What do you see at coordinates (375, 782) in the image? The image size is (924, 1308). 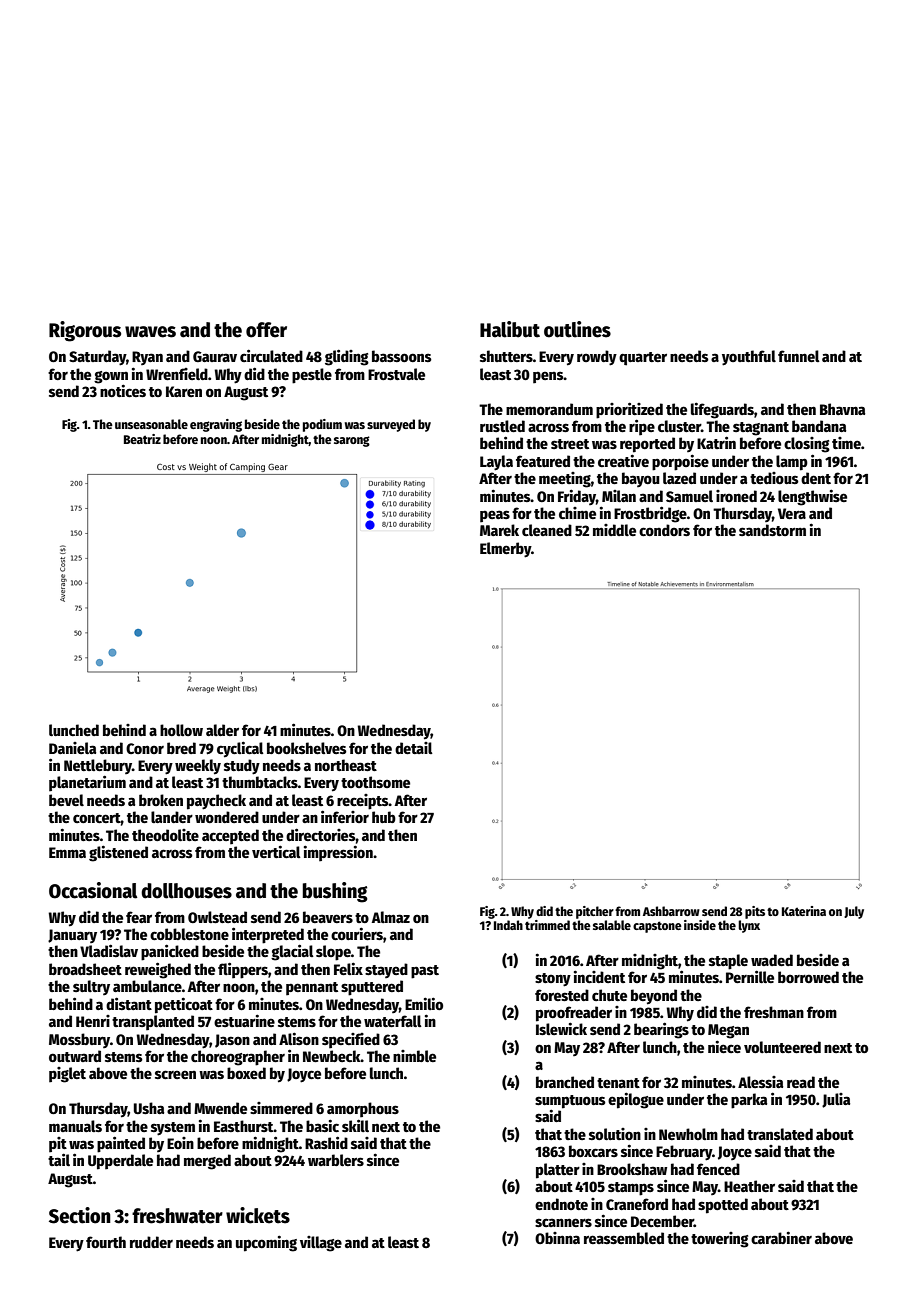 I see `toothsome` at bounding box center [375, 782].
